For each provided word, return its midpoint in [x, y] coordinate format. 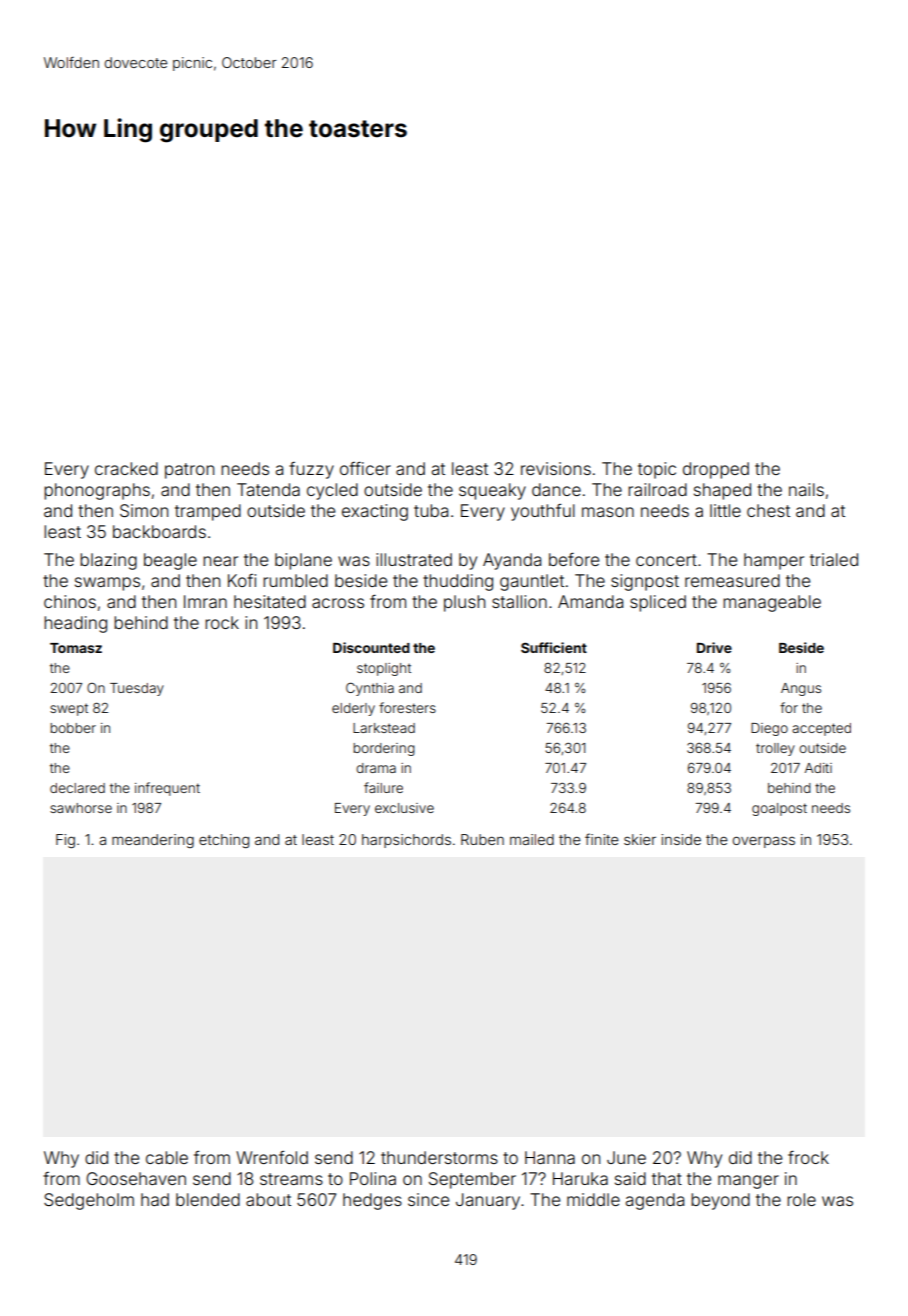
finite [602, 839]
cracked [126, 468]
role [801, 1199]
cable [167, 1157]
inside [681, 839]
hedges [372, 1201]
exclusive [404, 808]
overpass [764, 842]
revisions [556, 468]
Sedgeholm [89, 1201]
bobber [73, 728]
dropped [716, 470]
